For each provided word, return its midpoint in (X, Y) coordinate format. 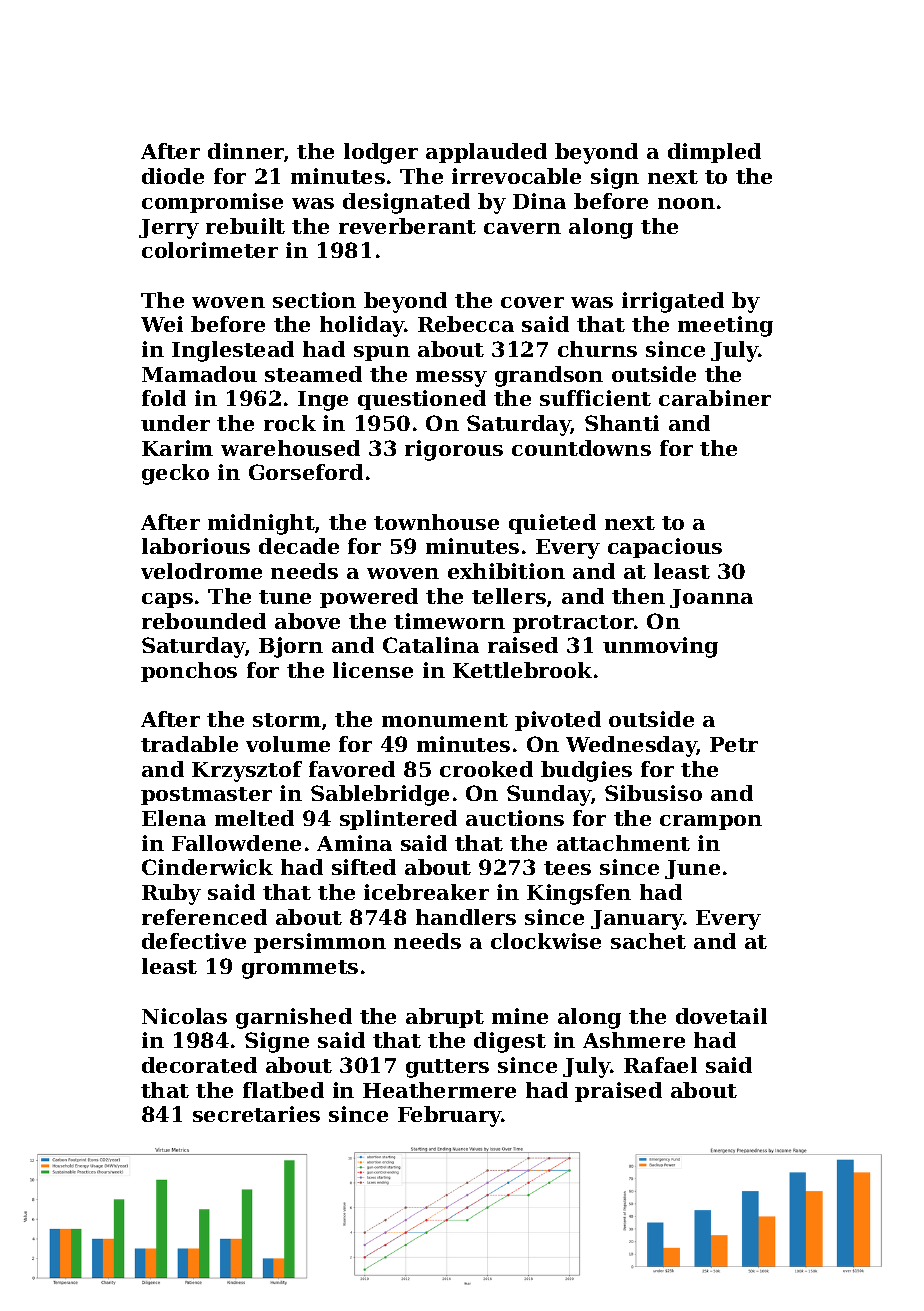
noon (686, 203)
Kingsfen (579, 894)
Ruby (171, 894)
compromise (212, 203)
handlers (466, 917)
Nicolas (184, 1016)
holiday (362, 326)
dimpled (714, 153)
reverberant (407, 226)
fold (164, 398)
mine (520, 1016)
